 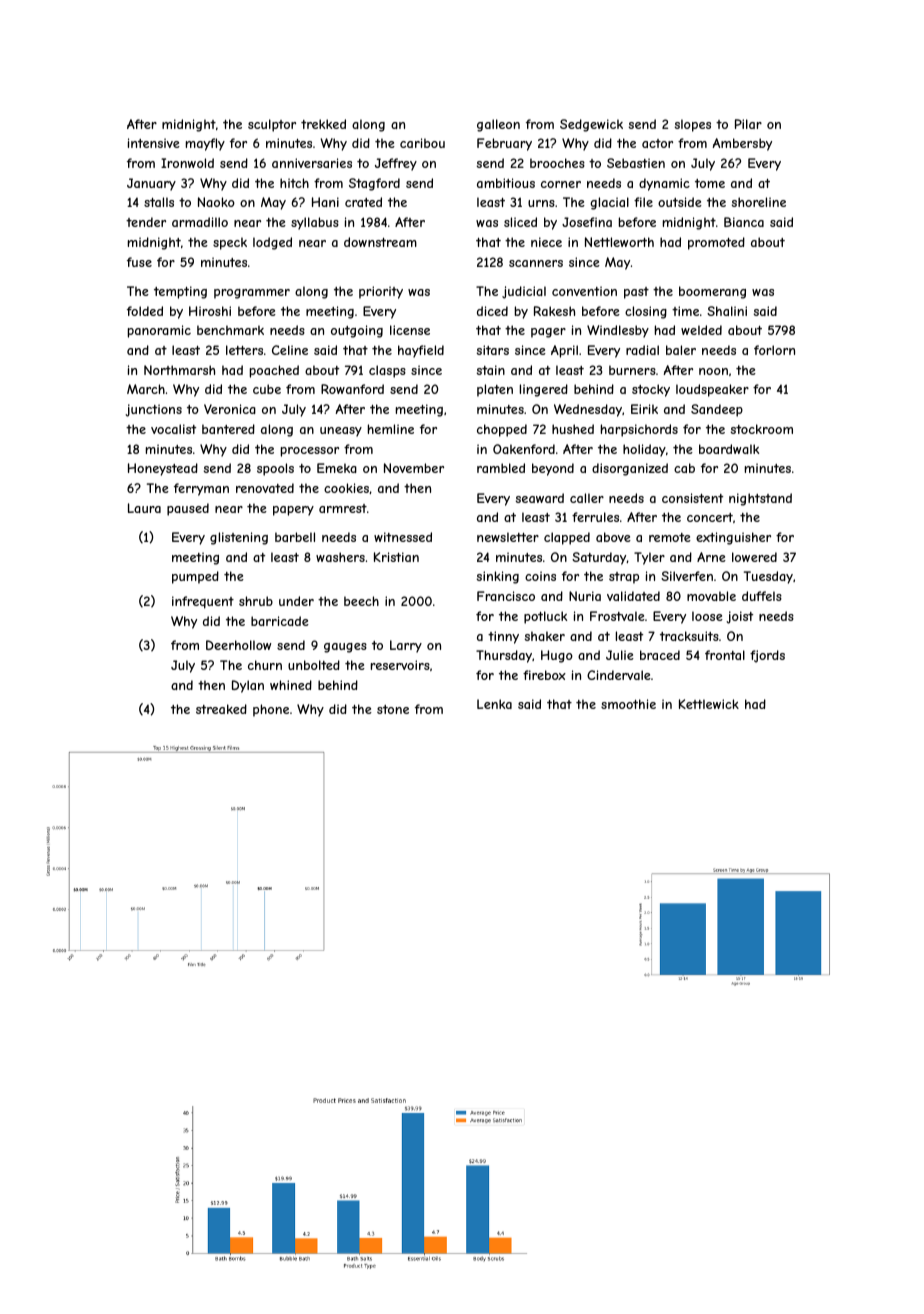 I want to click on outgoing, so click(x=357, y=331).
